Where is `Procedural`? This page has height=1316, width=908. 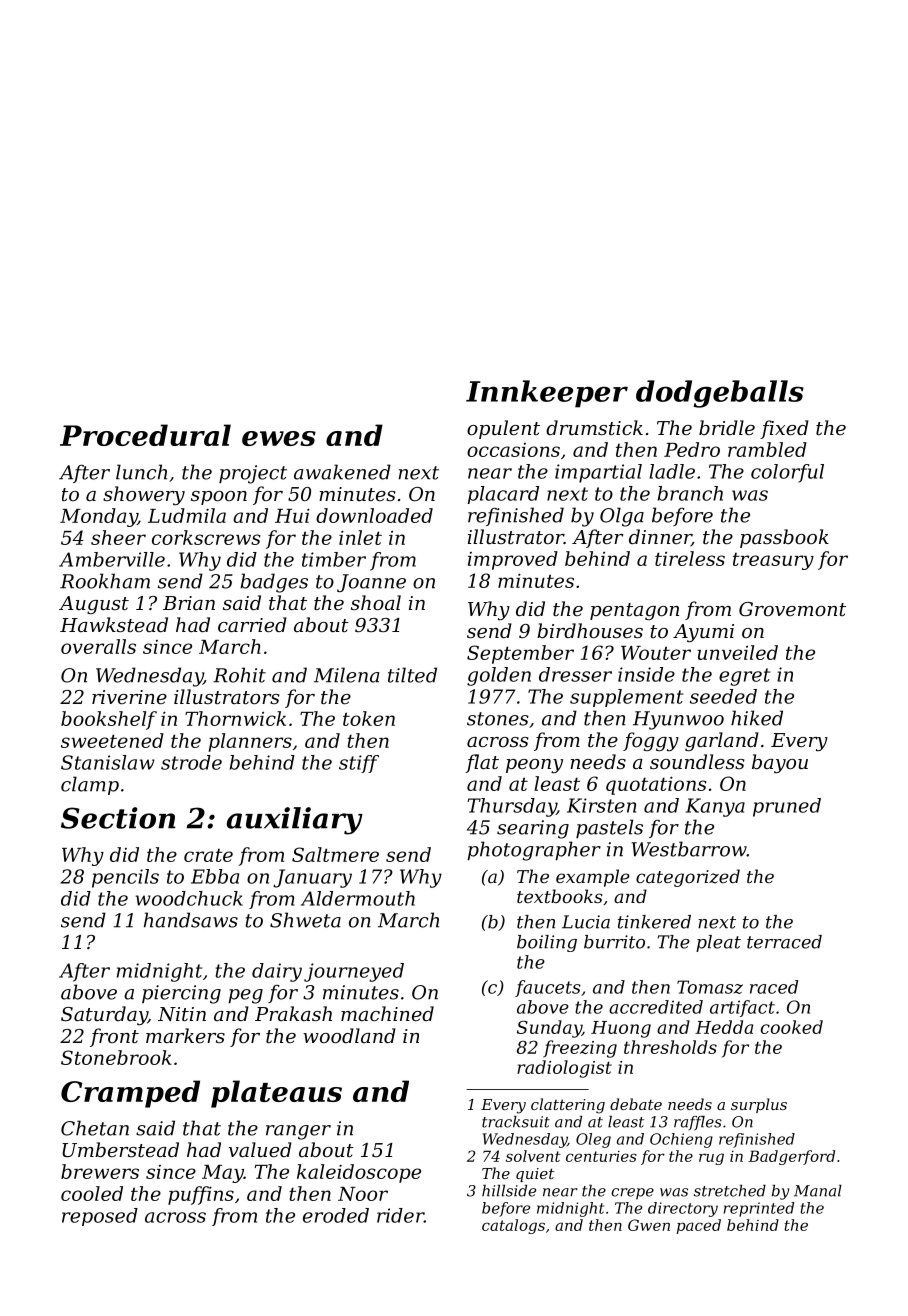
Procedural is located at coordinates (145, 435).
